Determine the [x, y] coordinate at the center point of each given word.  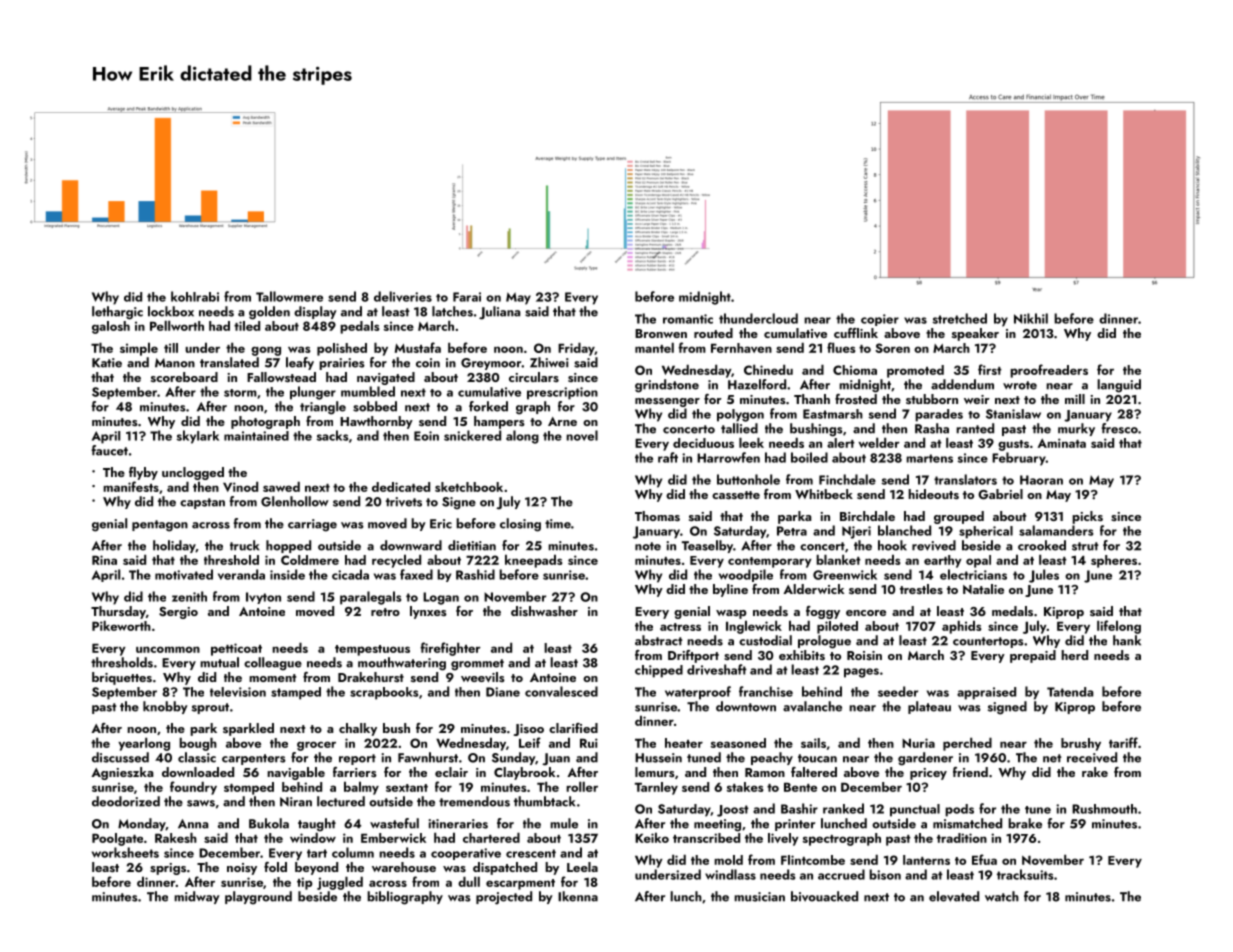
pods [959, 810]
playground [258, 898]
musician [759, 897]
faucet [109, 450]
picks [1087, 517]
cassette [736, 495]
